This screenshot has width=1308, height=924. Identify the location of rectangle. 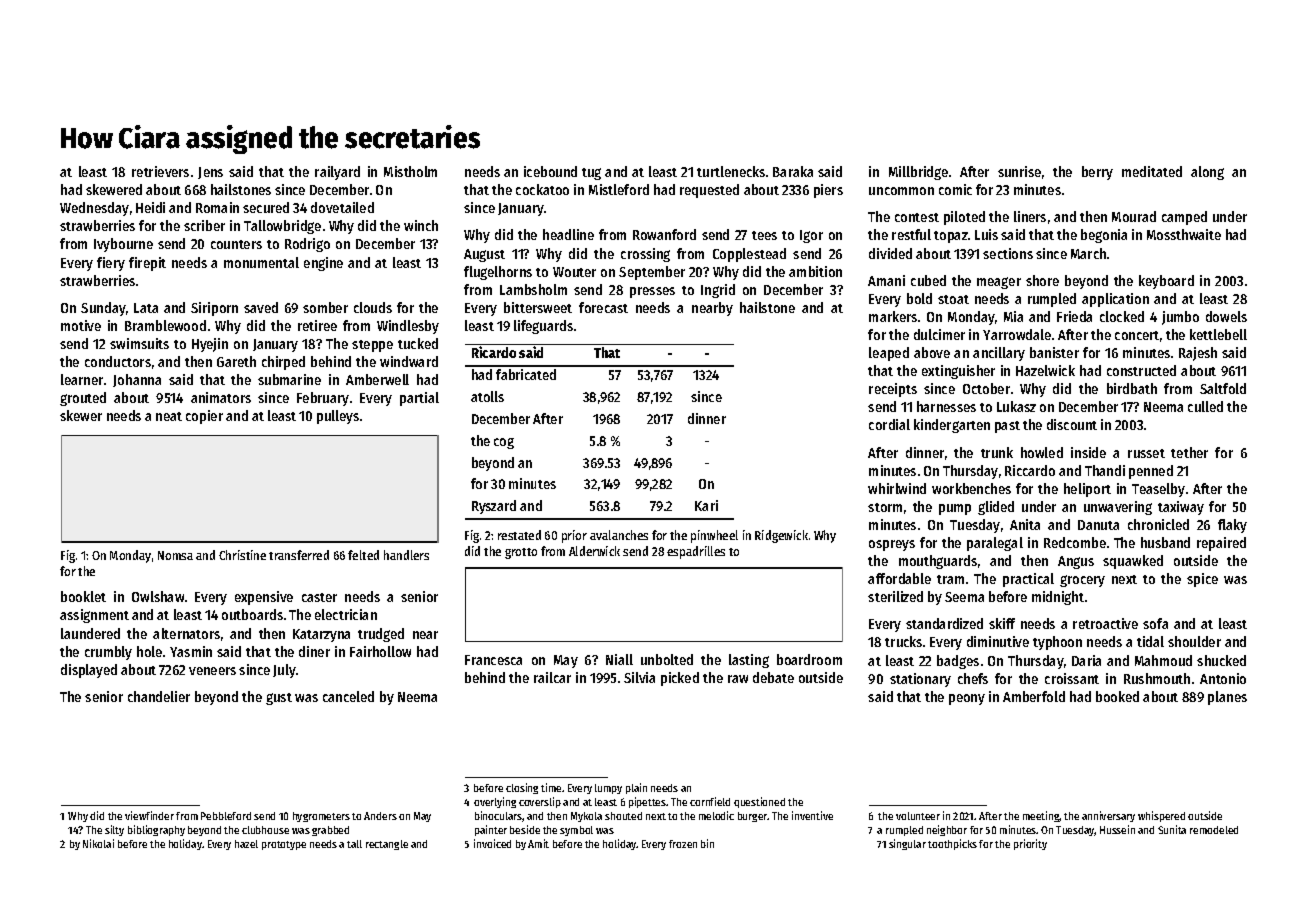
(387, 845).
